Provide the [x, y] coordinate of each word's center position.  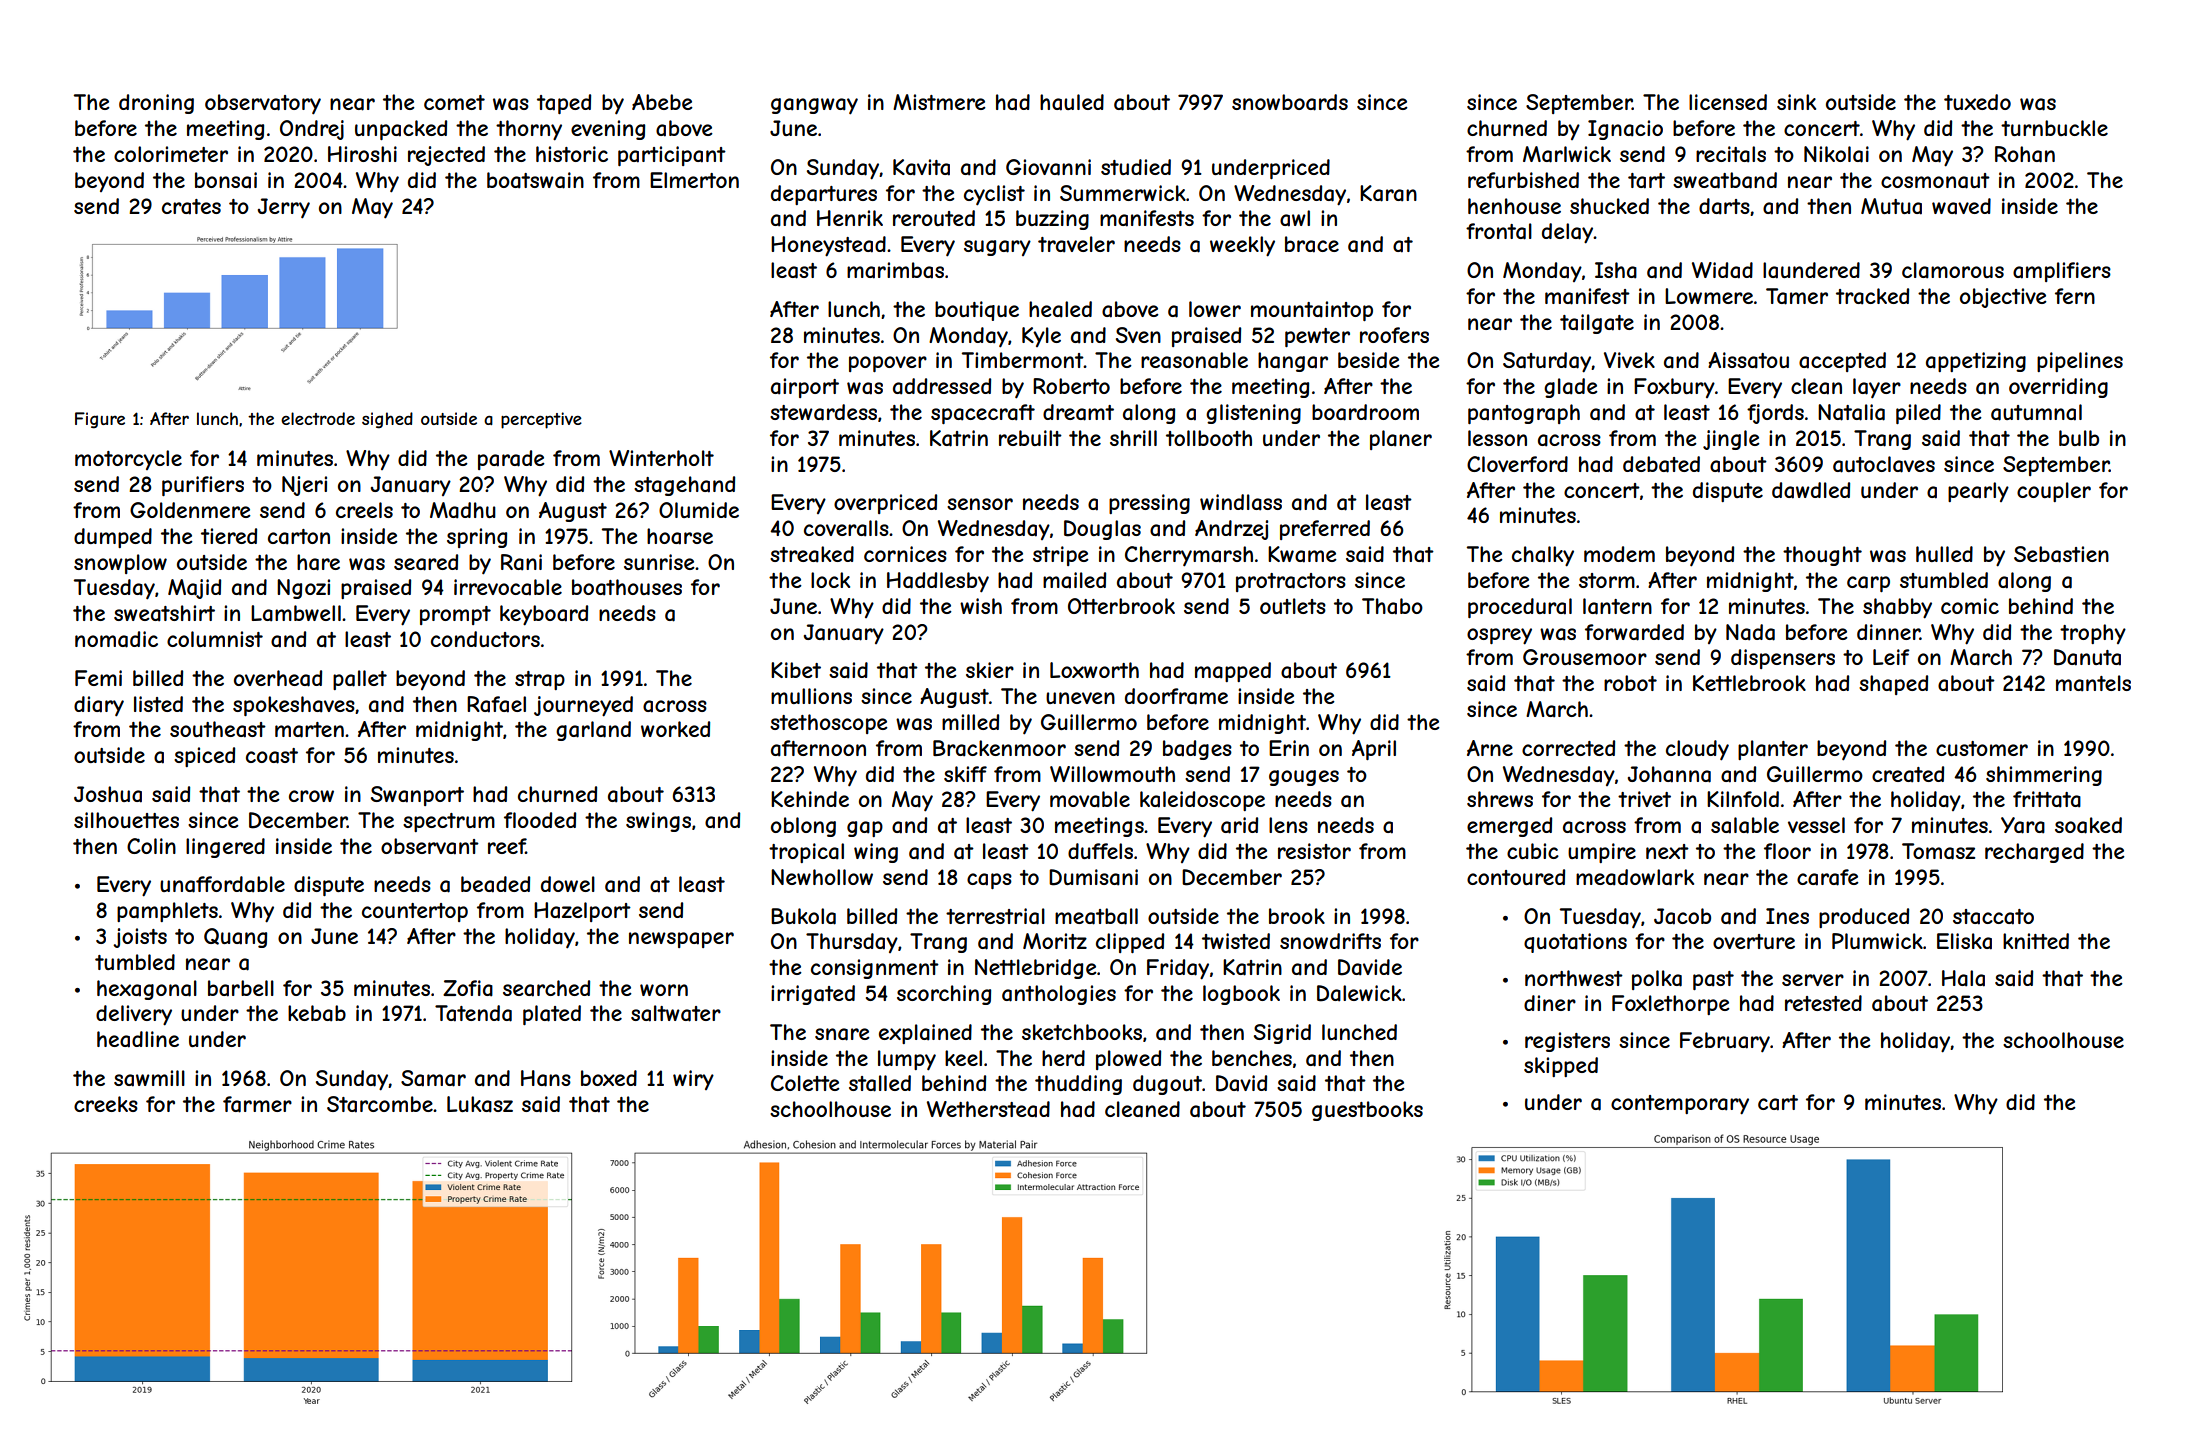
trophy [2093, 634]
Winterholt [661, 458]
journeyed [583, 706]
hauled [1072, 102]
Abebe [662, 102]
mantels [2093, 683]
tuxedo [1977, 102]
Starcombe [380, 1104]
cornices [905, 554]
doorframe [1176, 696]
